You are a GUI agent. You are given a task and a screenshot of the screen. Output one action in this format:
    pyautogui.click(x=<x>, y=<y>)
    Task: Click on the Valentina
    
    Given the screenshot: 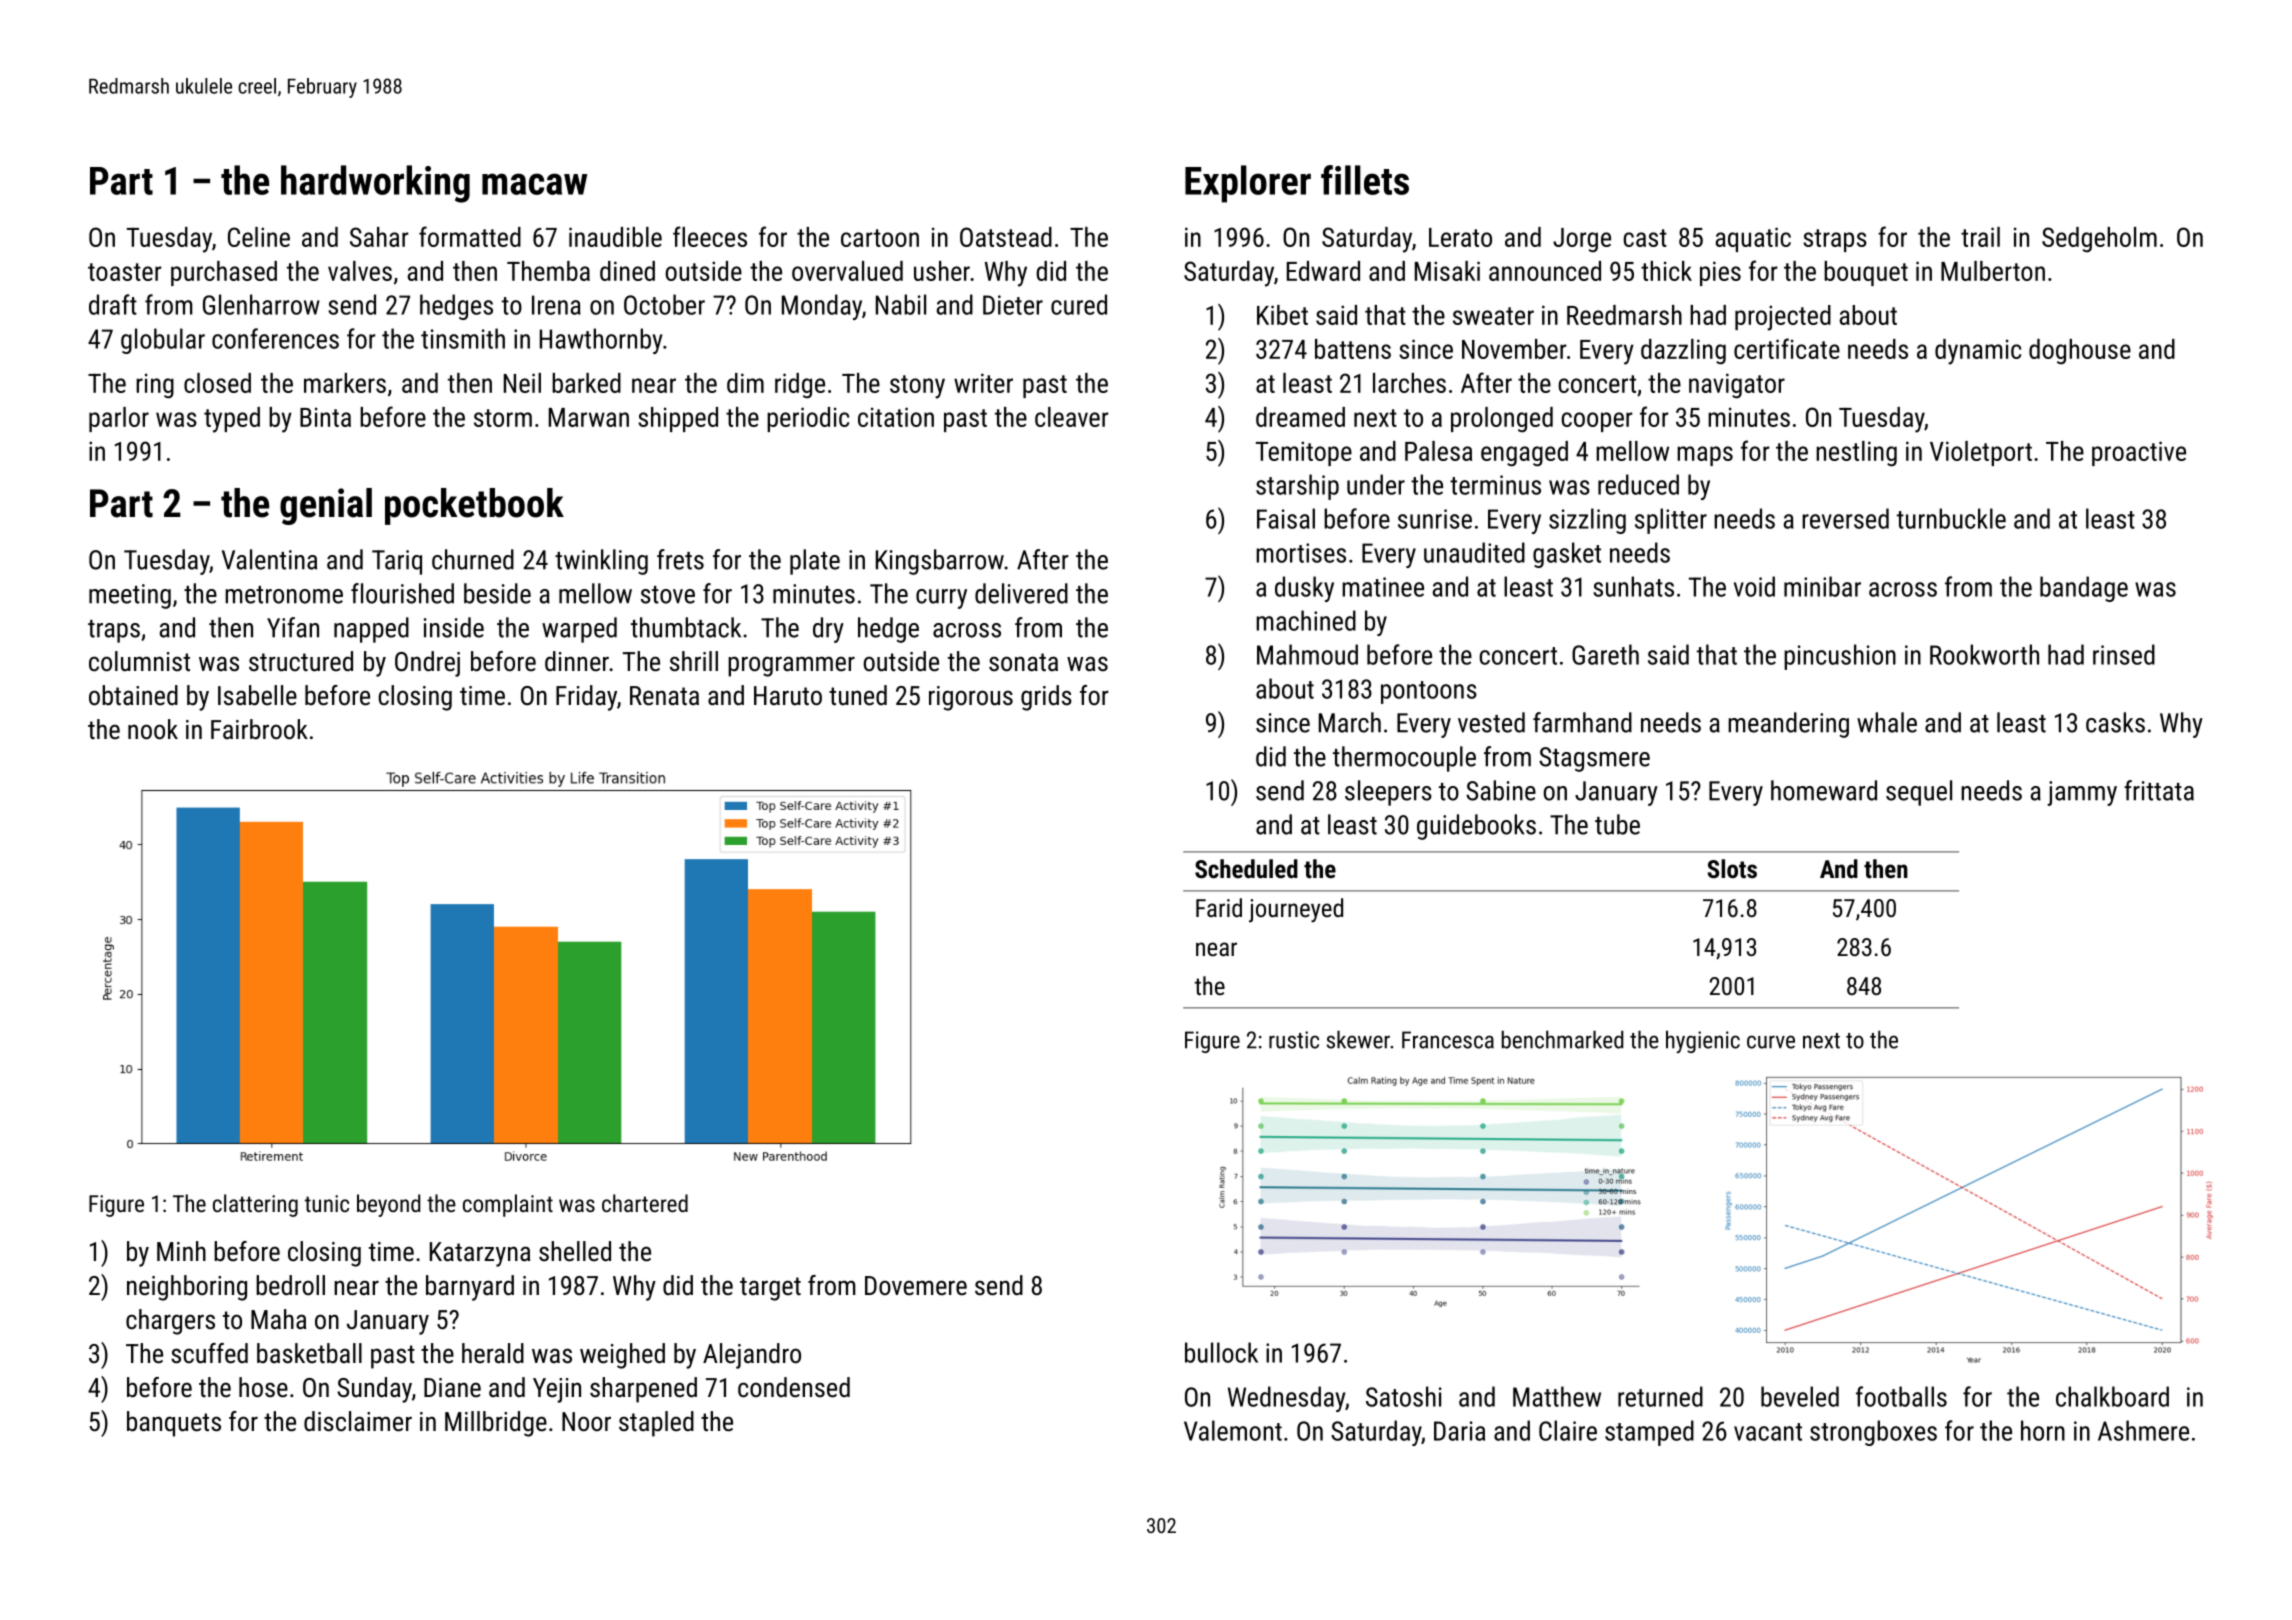 What is the action you would take?
    pyautogui.click(x=269, y=559)
